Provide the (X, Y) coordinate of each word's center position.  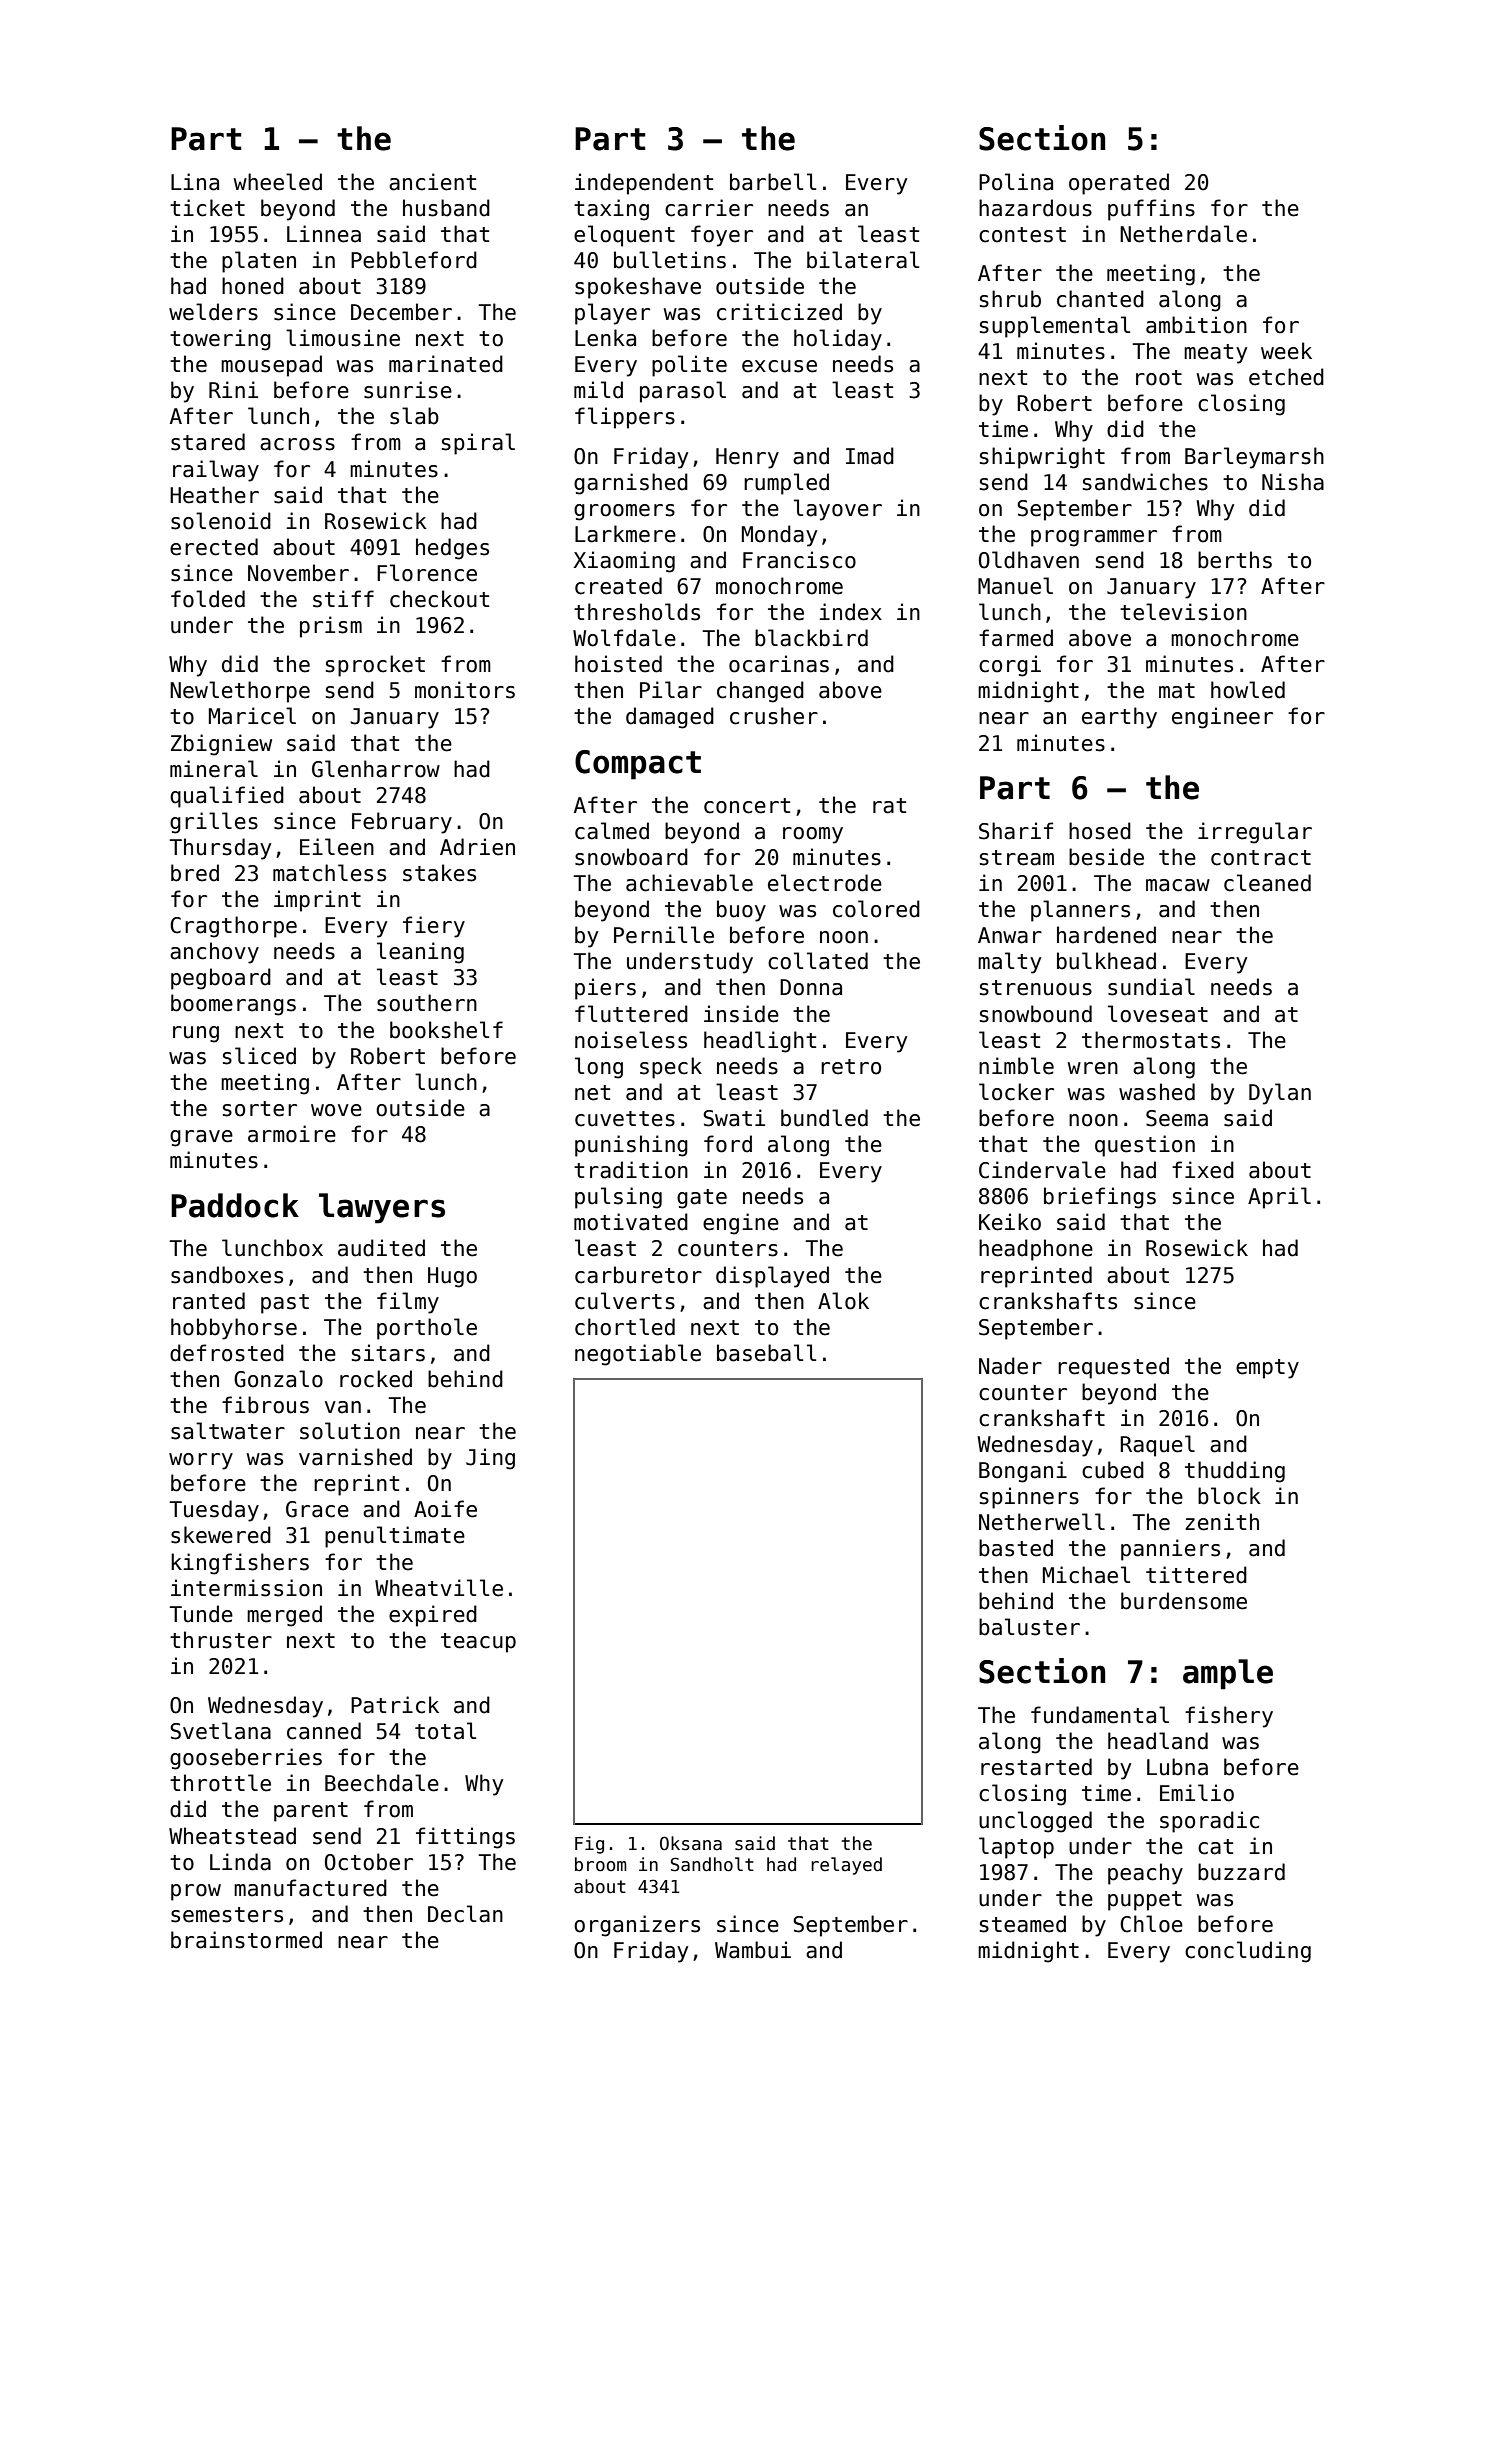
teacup (478, 1643)
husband (446, 208)
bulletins (670, 260)
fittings (465, 1838)
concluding (1248, 1952)
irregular (1255, 833)
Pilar (671, 690)
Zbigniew (221, 745)
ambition (1196, 325)
